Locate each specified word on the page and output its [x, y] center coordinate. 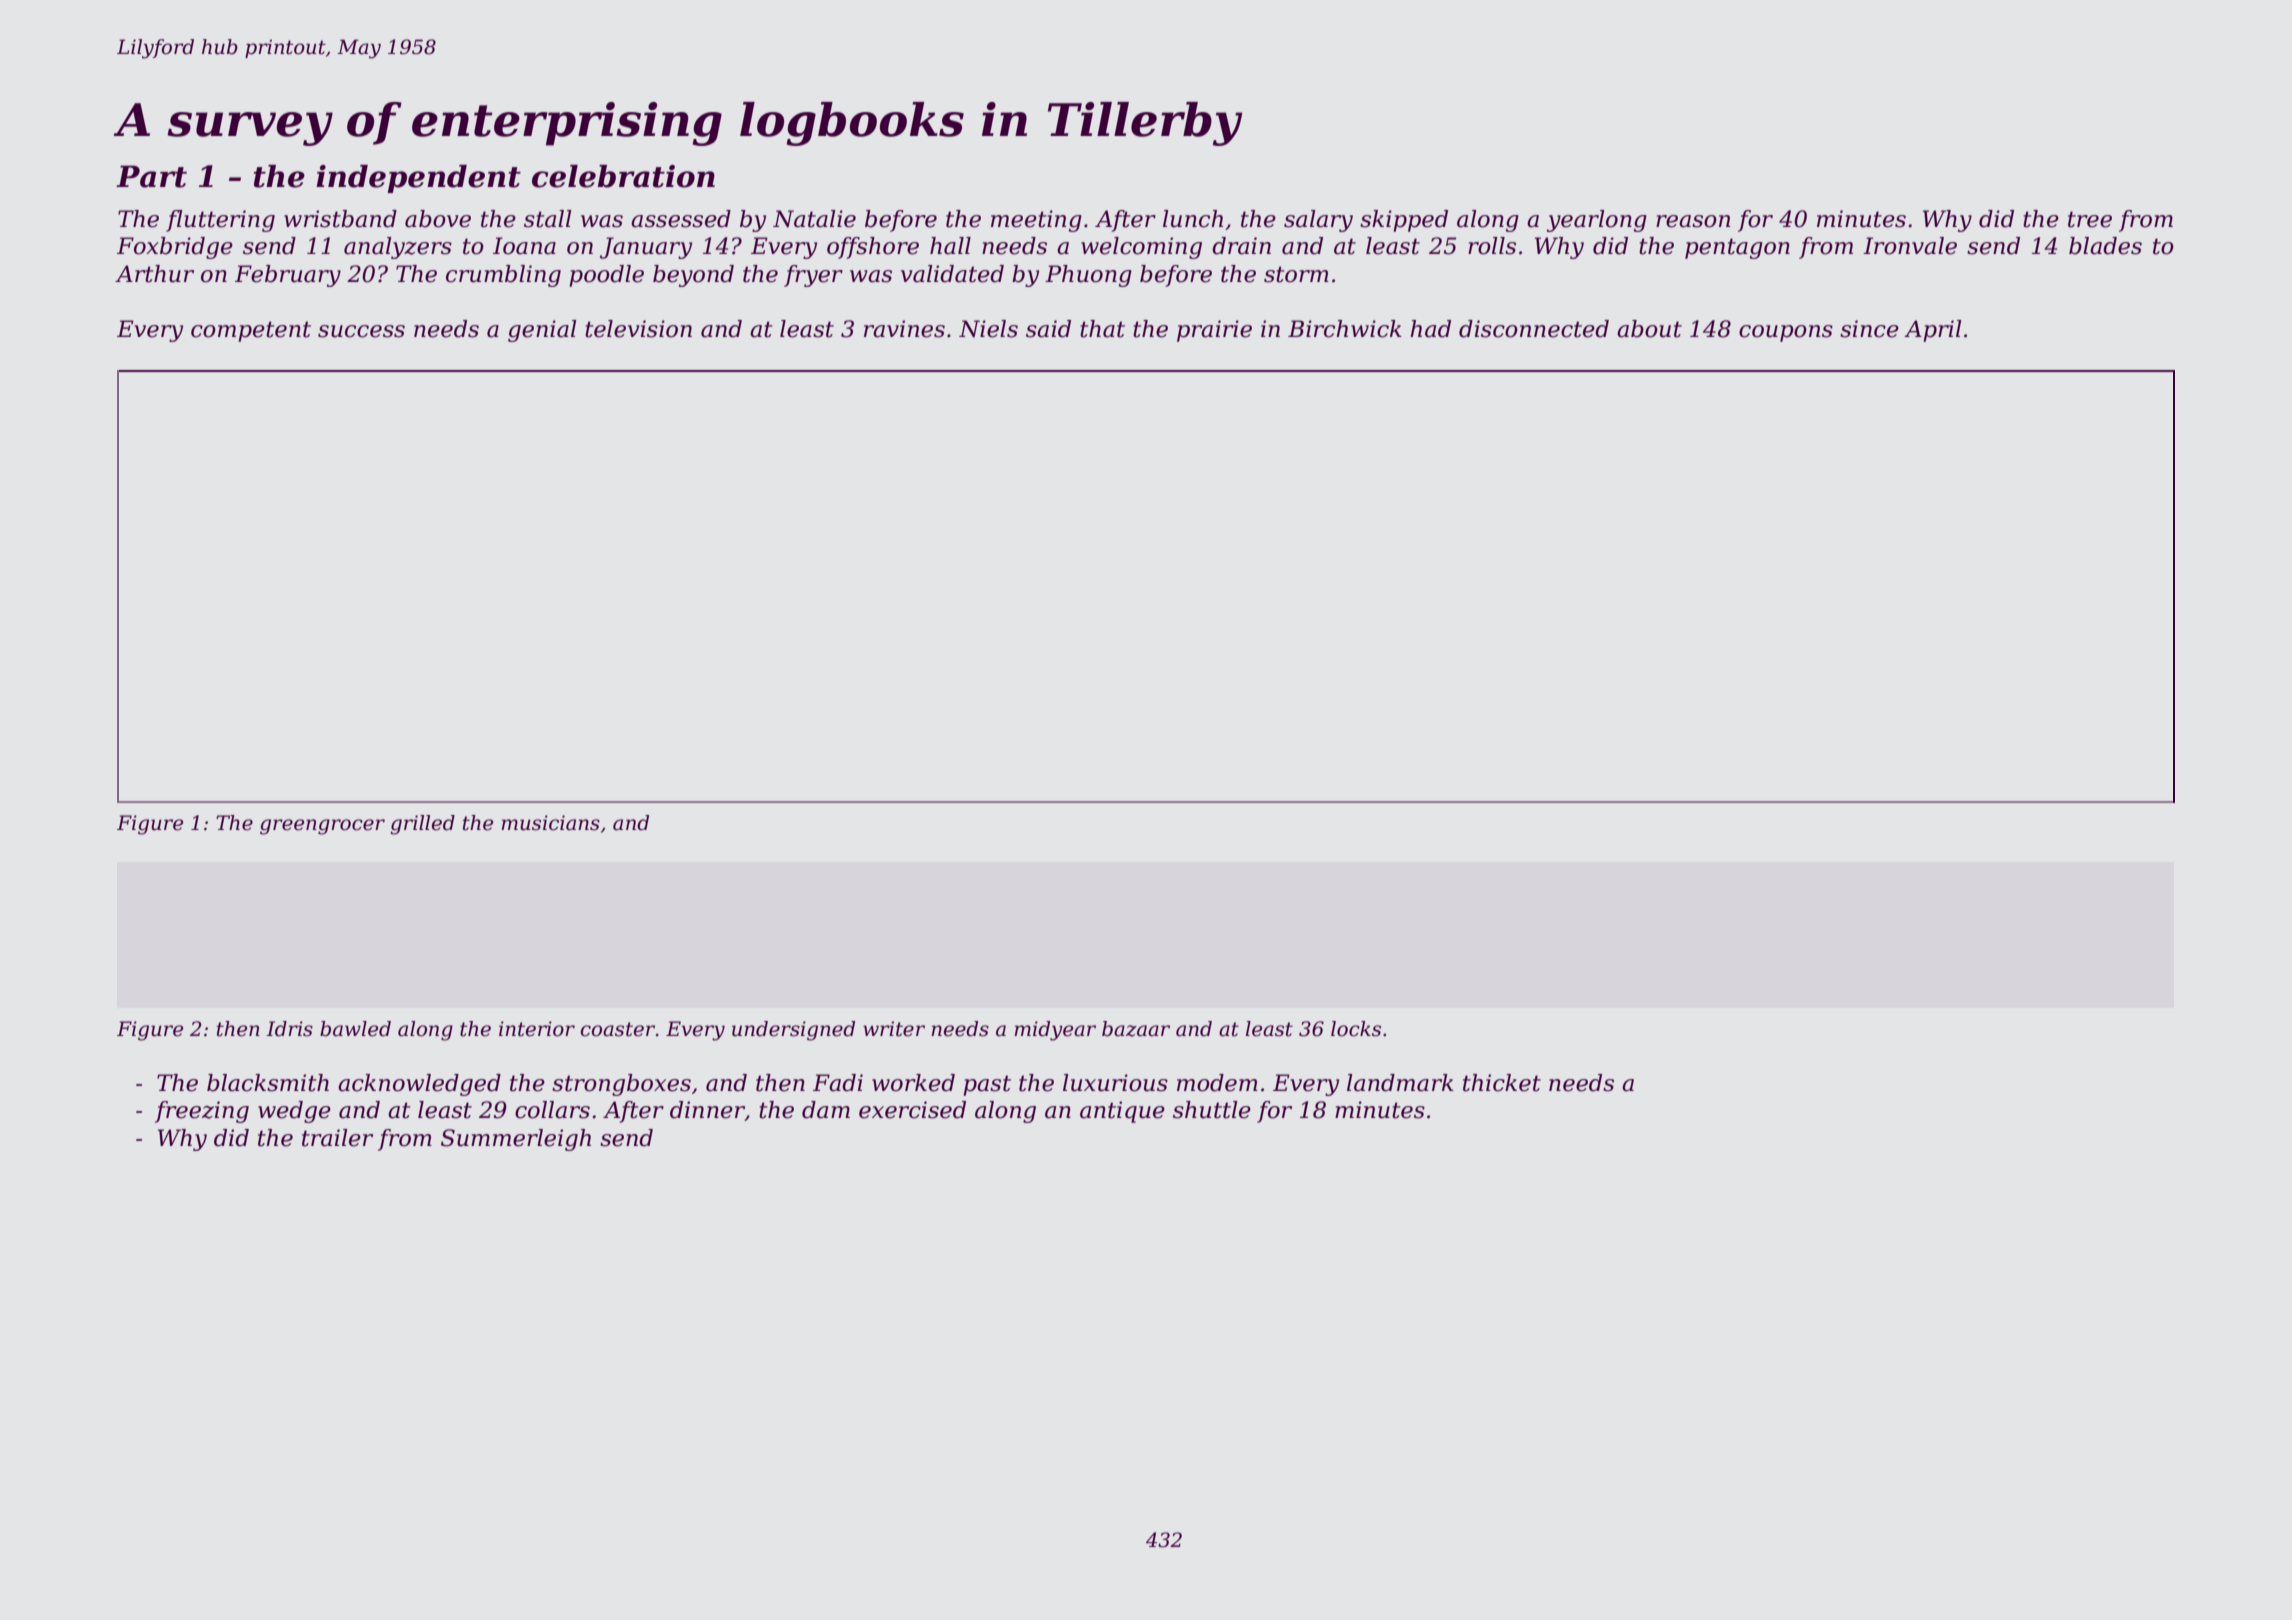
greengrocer [322, 827]
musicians [550, 823]
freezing [202, 1112]
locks [1356, 1029]
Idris [289, 1029]
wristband [340, 219]
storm [1296, 274]
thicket [1502, 1083]
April [1933, 331]
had [1430, 329]
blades [2105, 246]
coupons [1786, 333]
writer [894, 1029]
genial [542, 331]
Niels [988, 329]
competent [251, 331]
